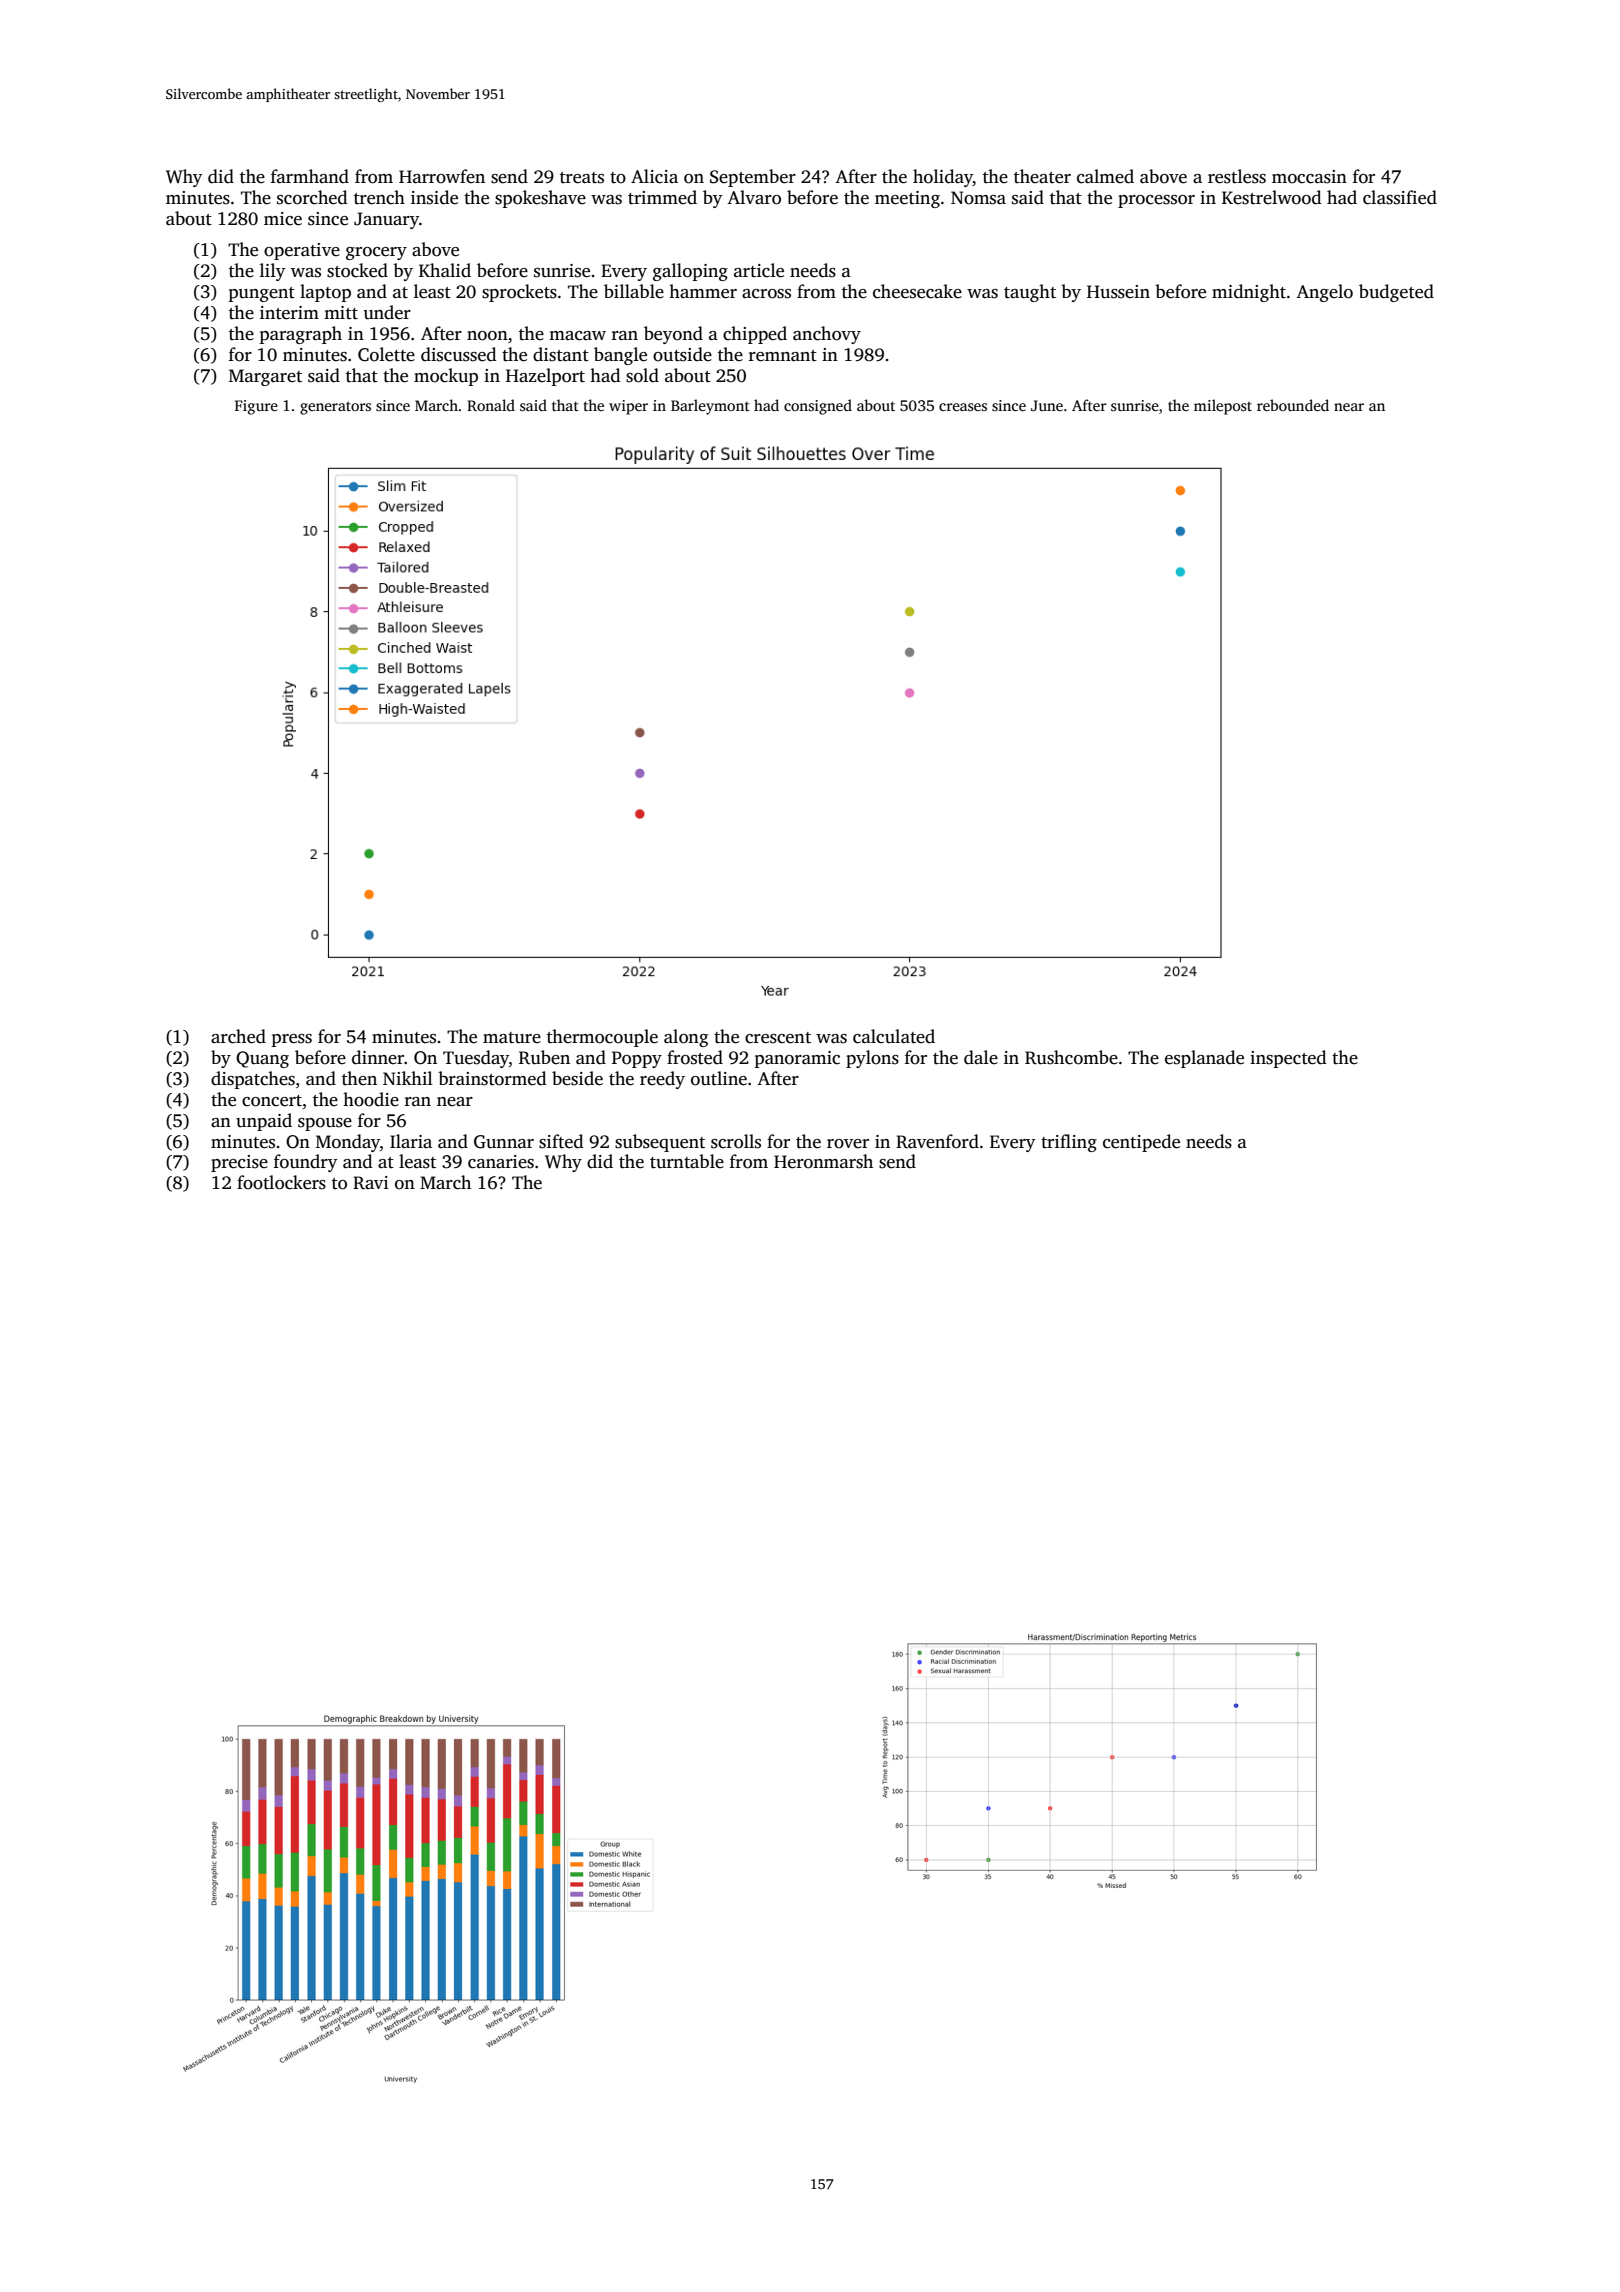  Describe the element at coordinates (818, 407) in the image. I see `consigned` at that location.
